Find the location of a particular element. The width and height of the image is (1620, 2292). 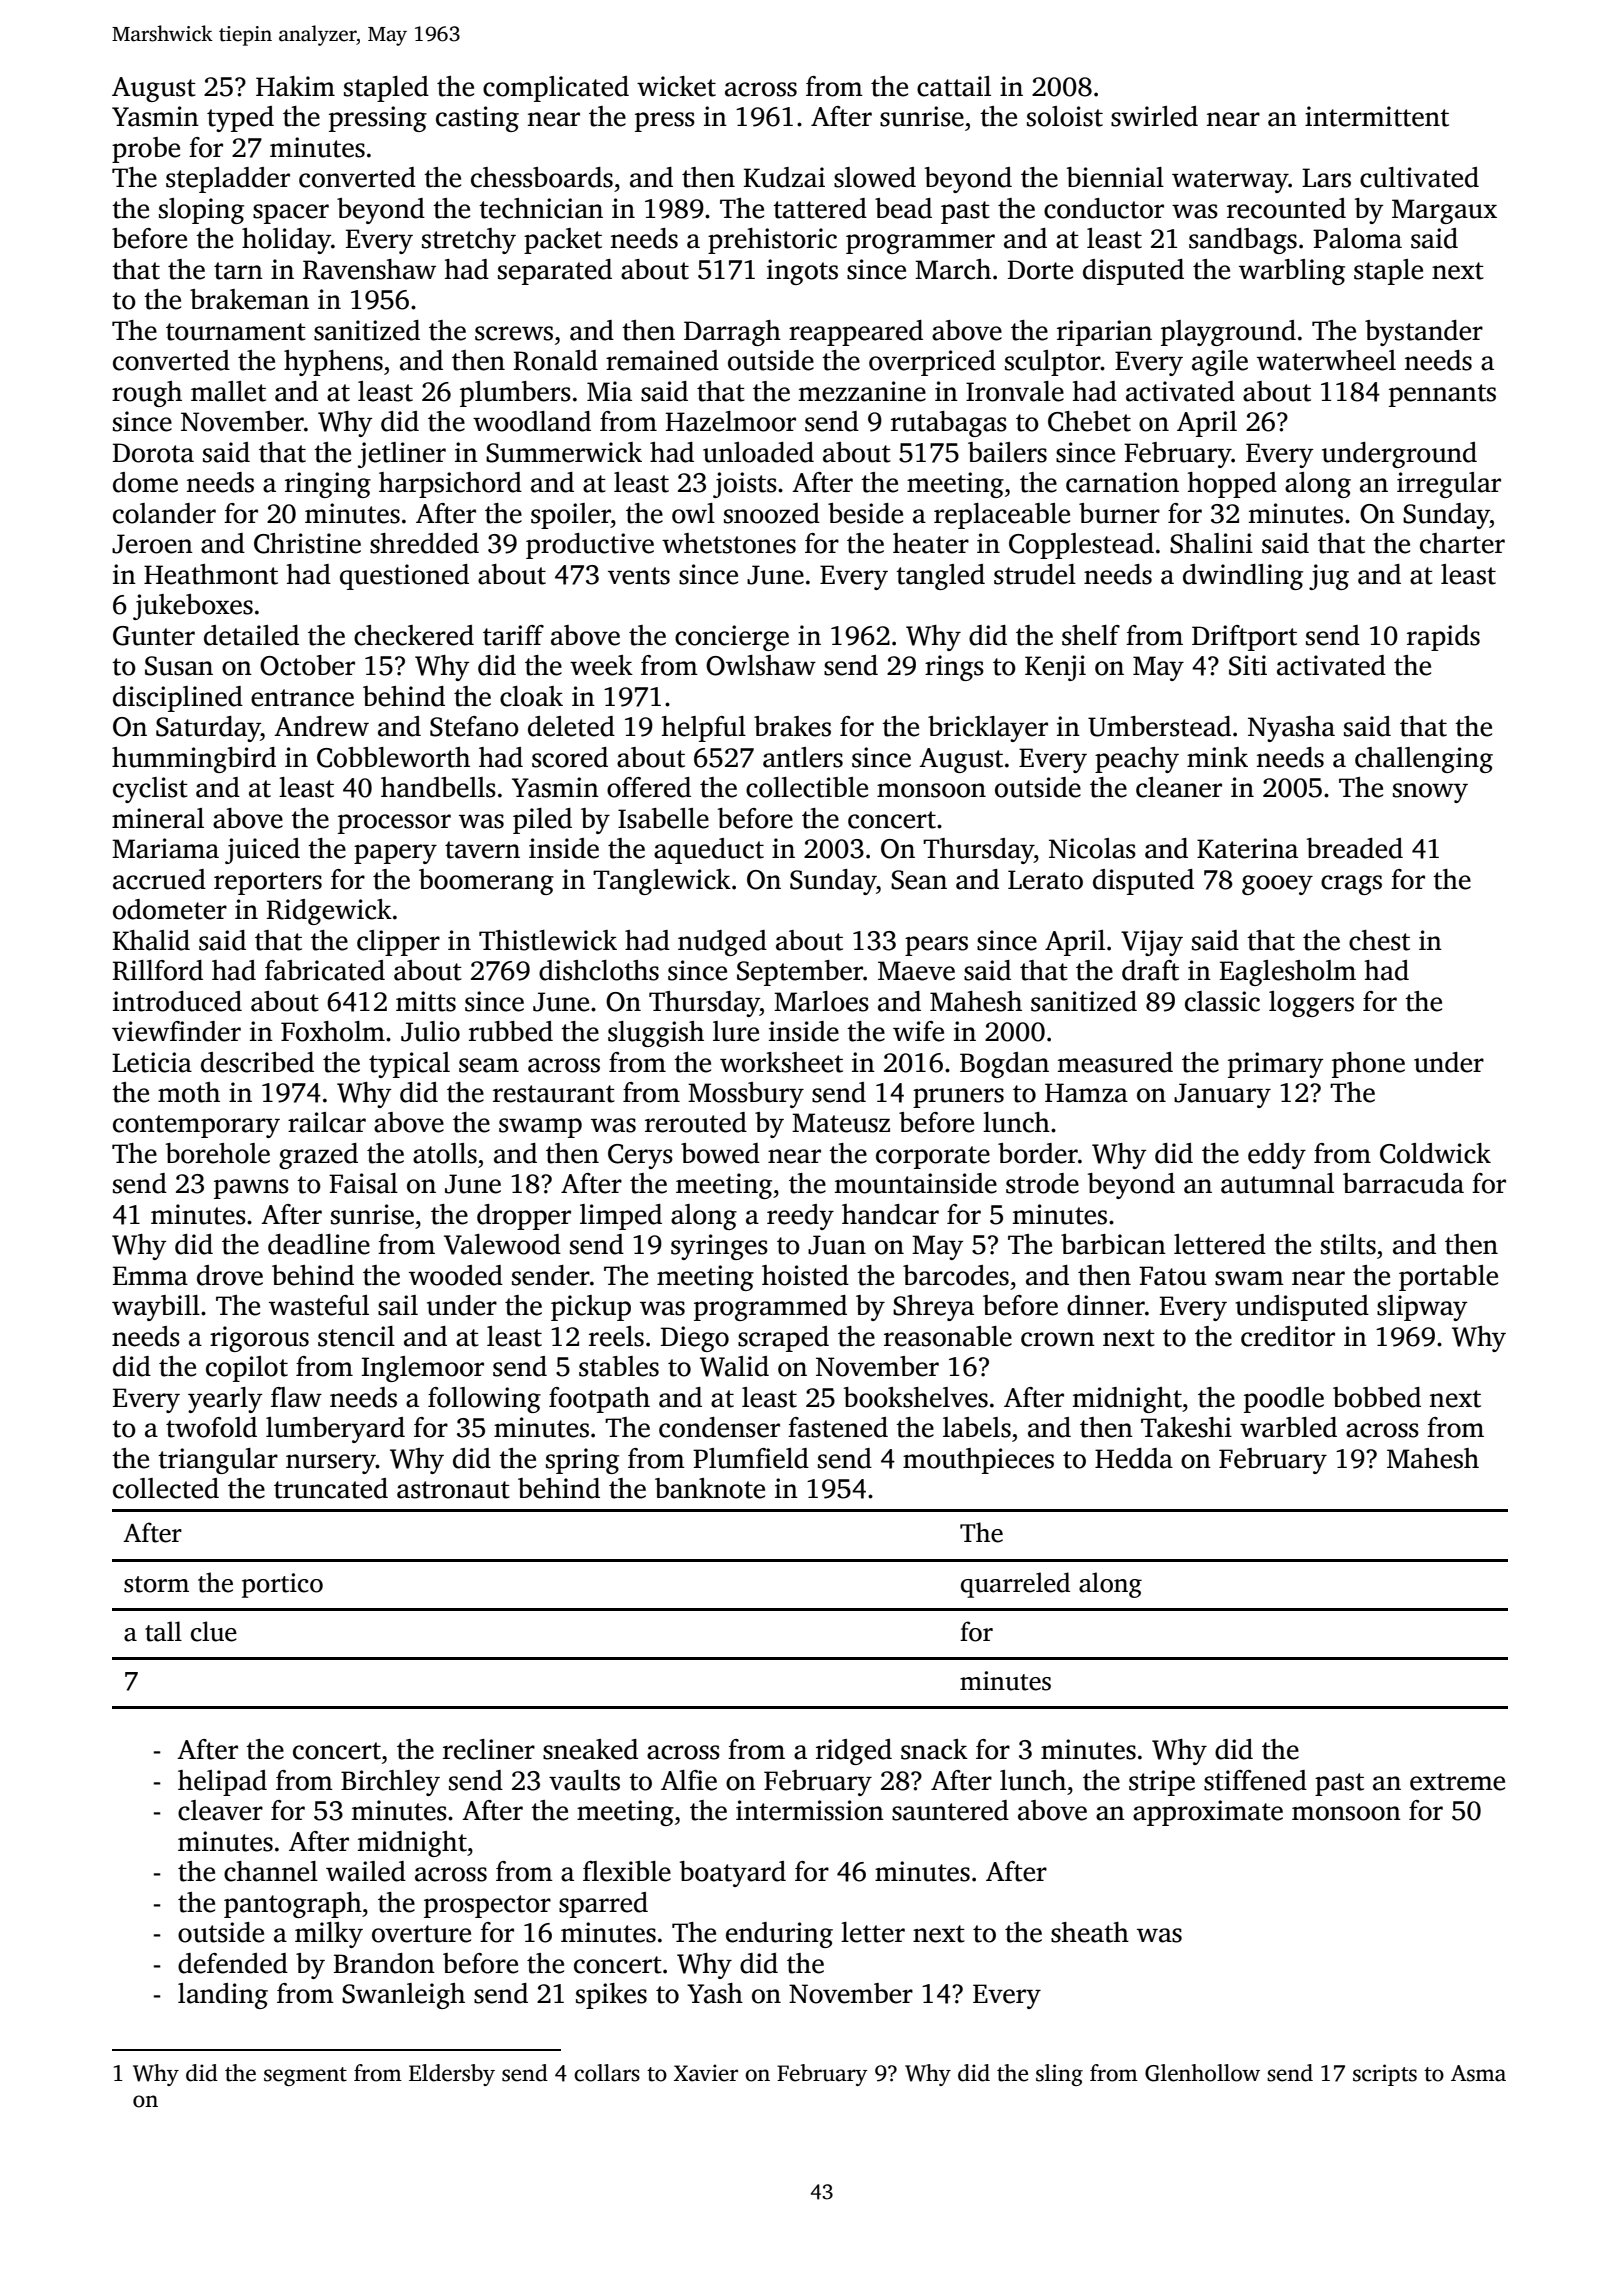

typed is located at coordinates (240, 119).
